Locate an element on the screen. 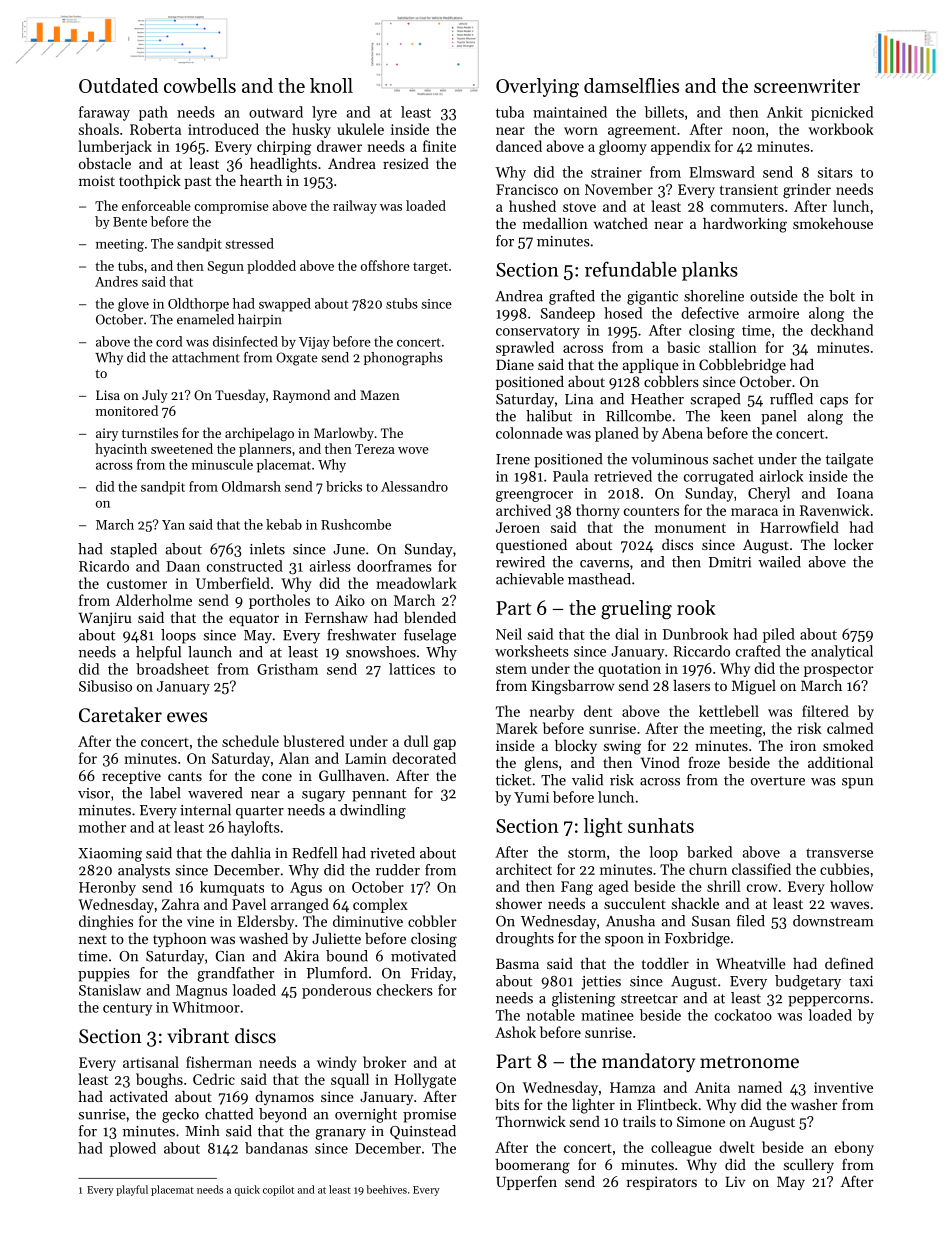  tuba is located at coordinates (510, 112).
